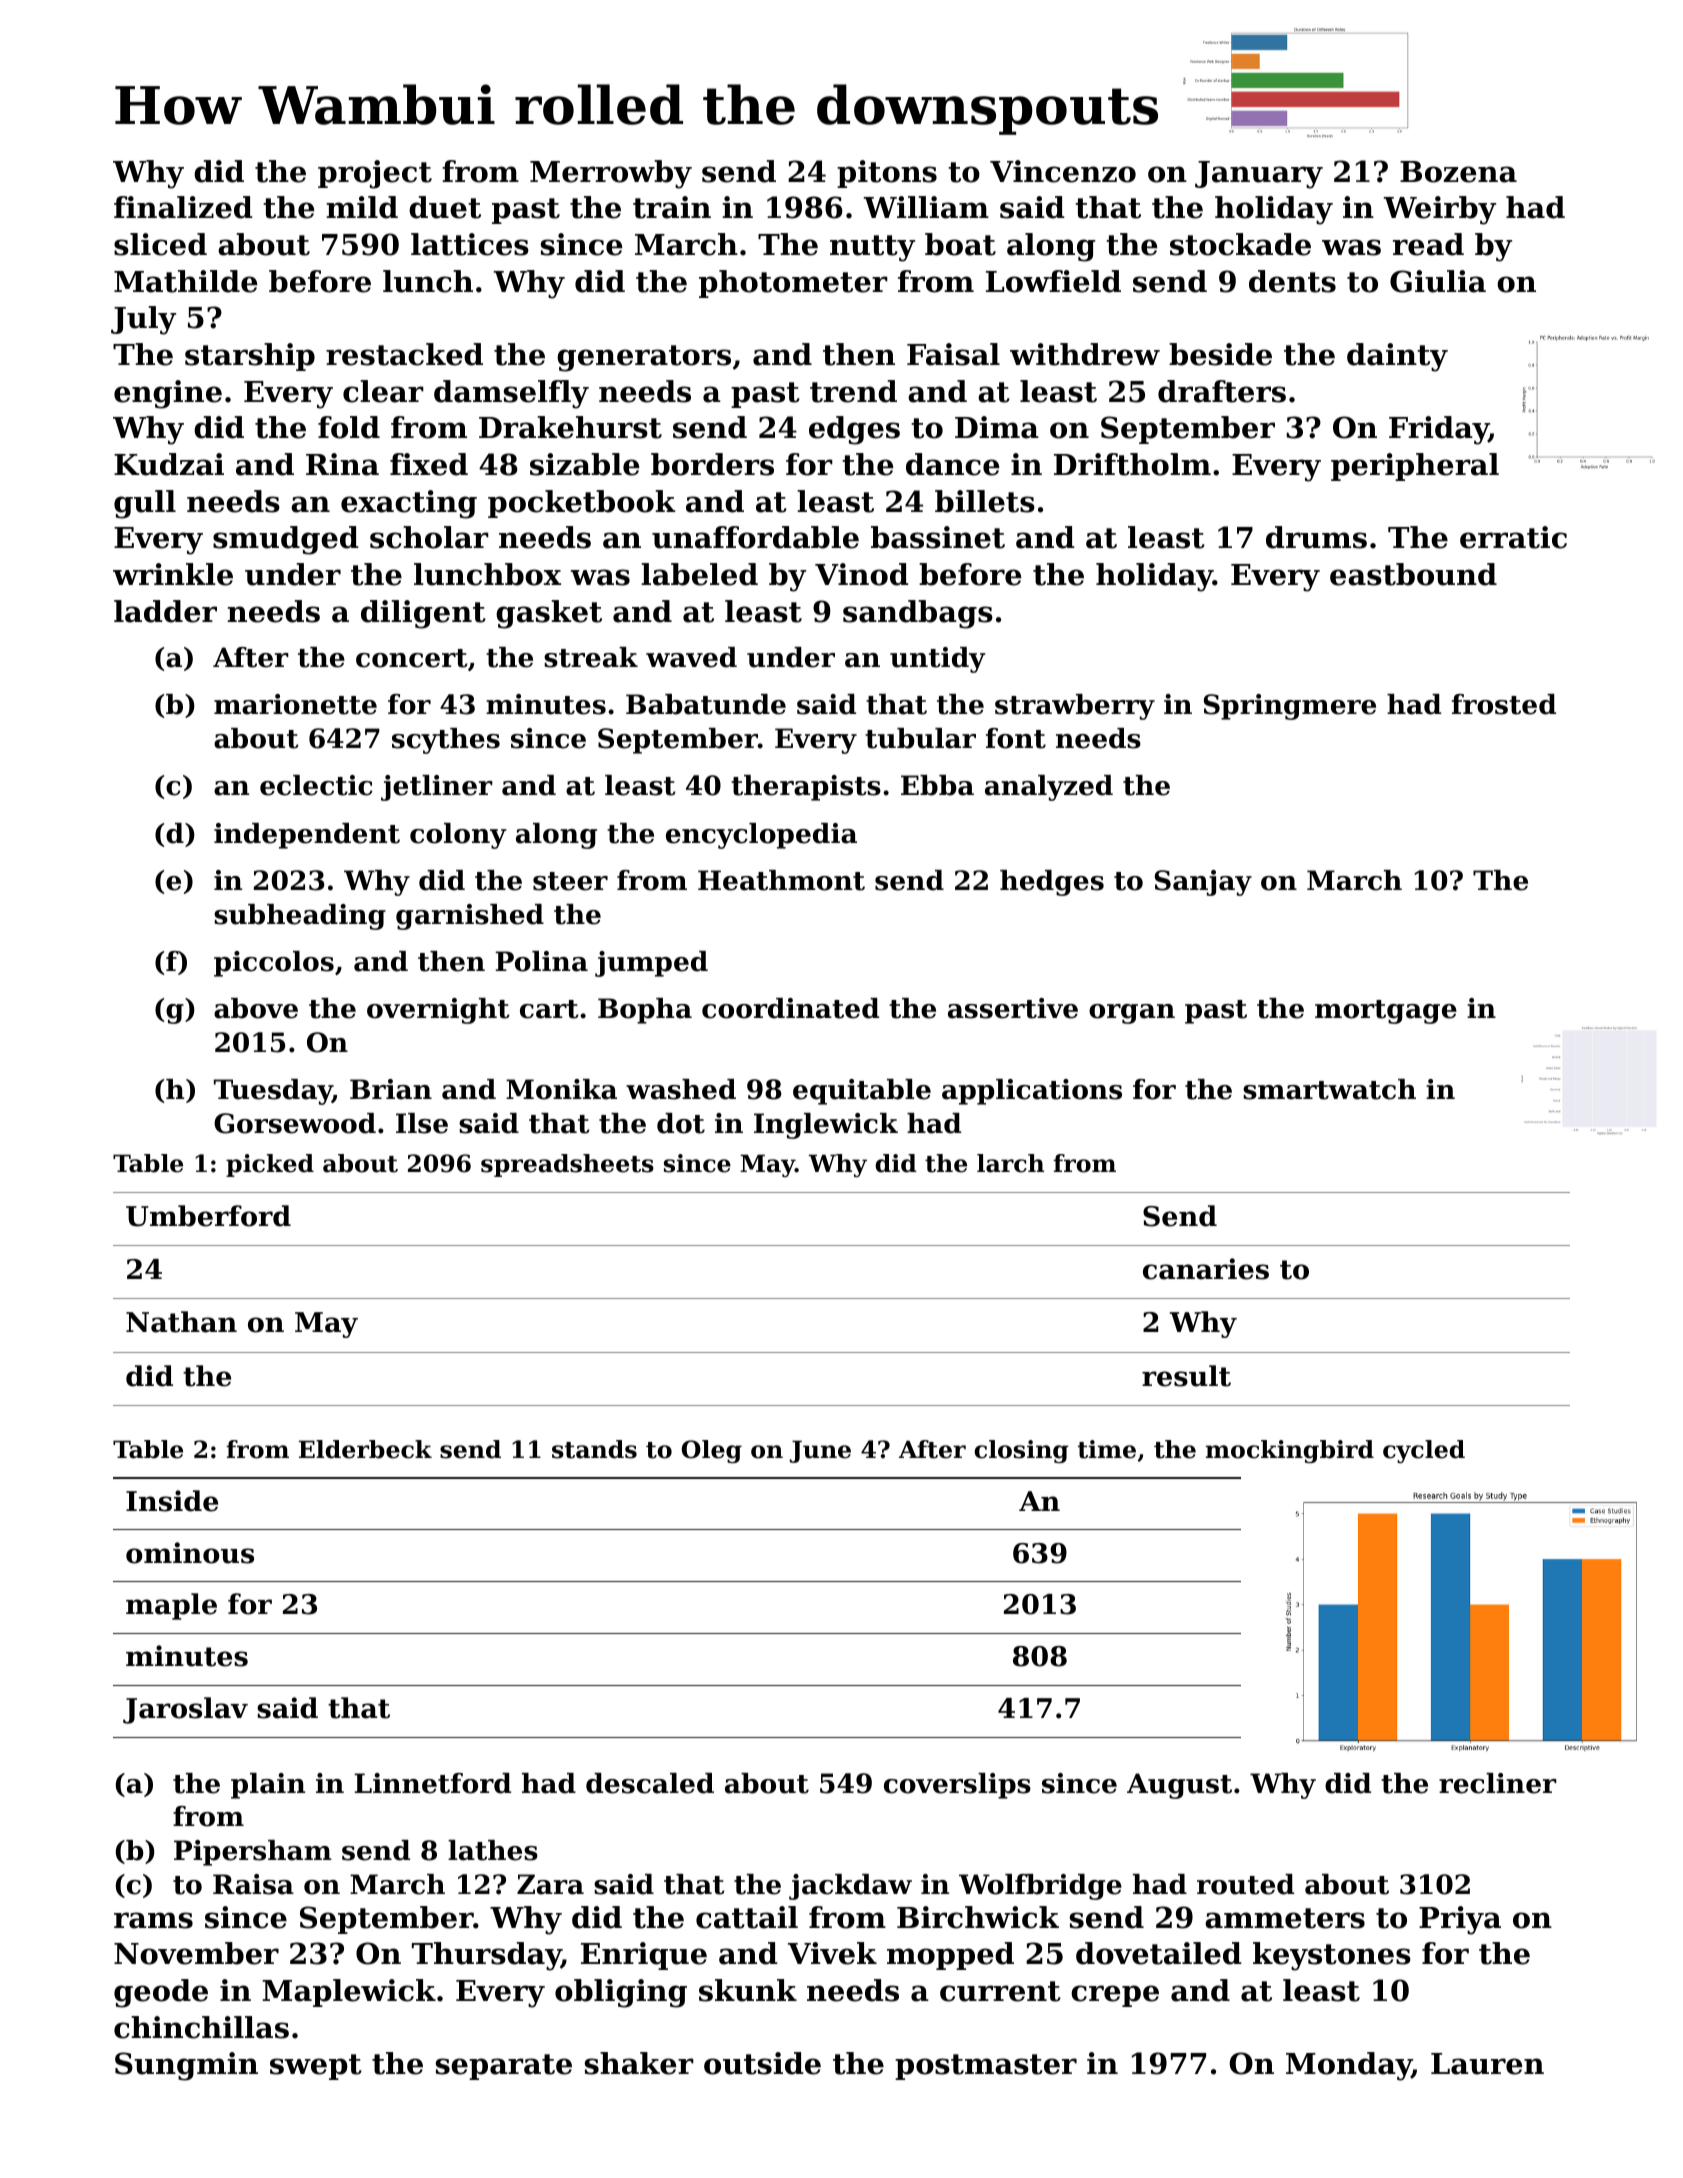 The image size is (1683, 2178). I want to click on result, so click(1186, 1376).
